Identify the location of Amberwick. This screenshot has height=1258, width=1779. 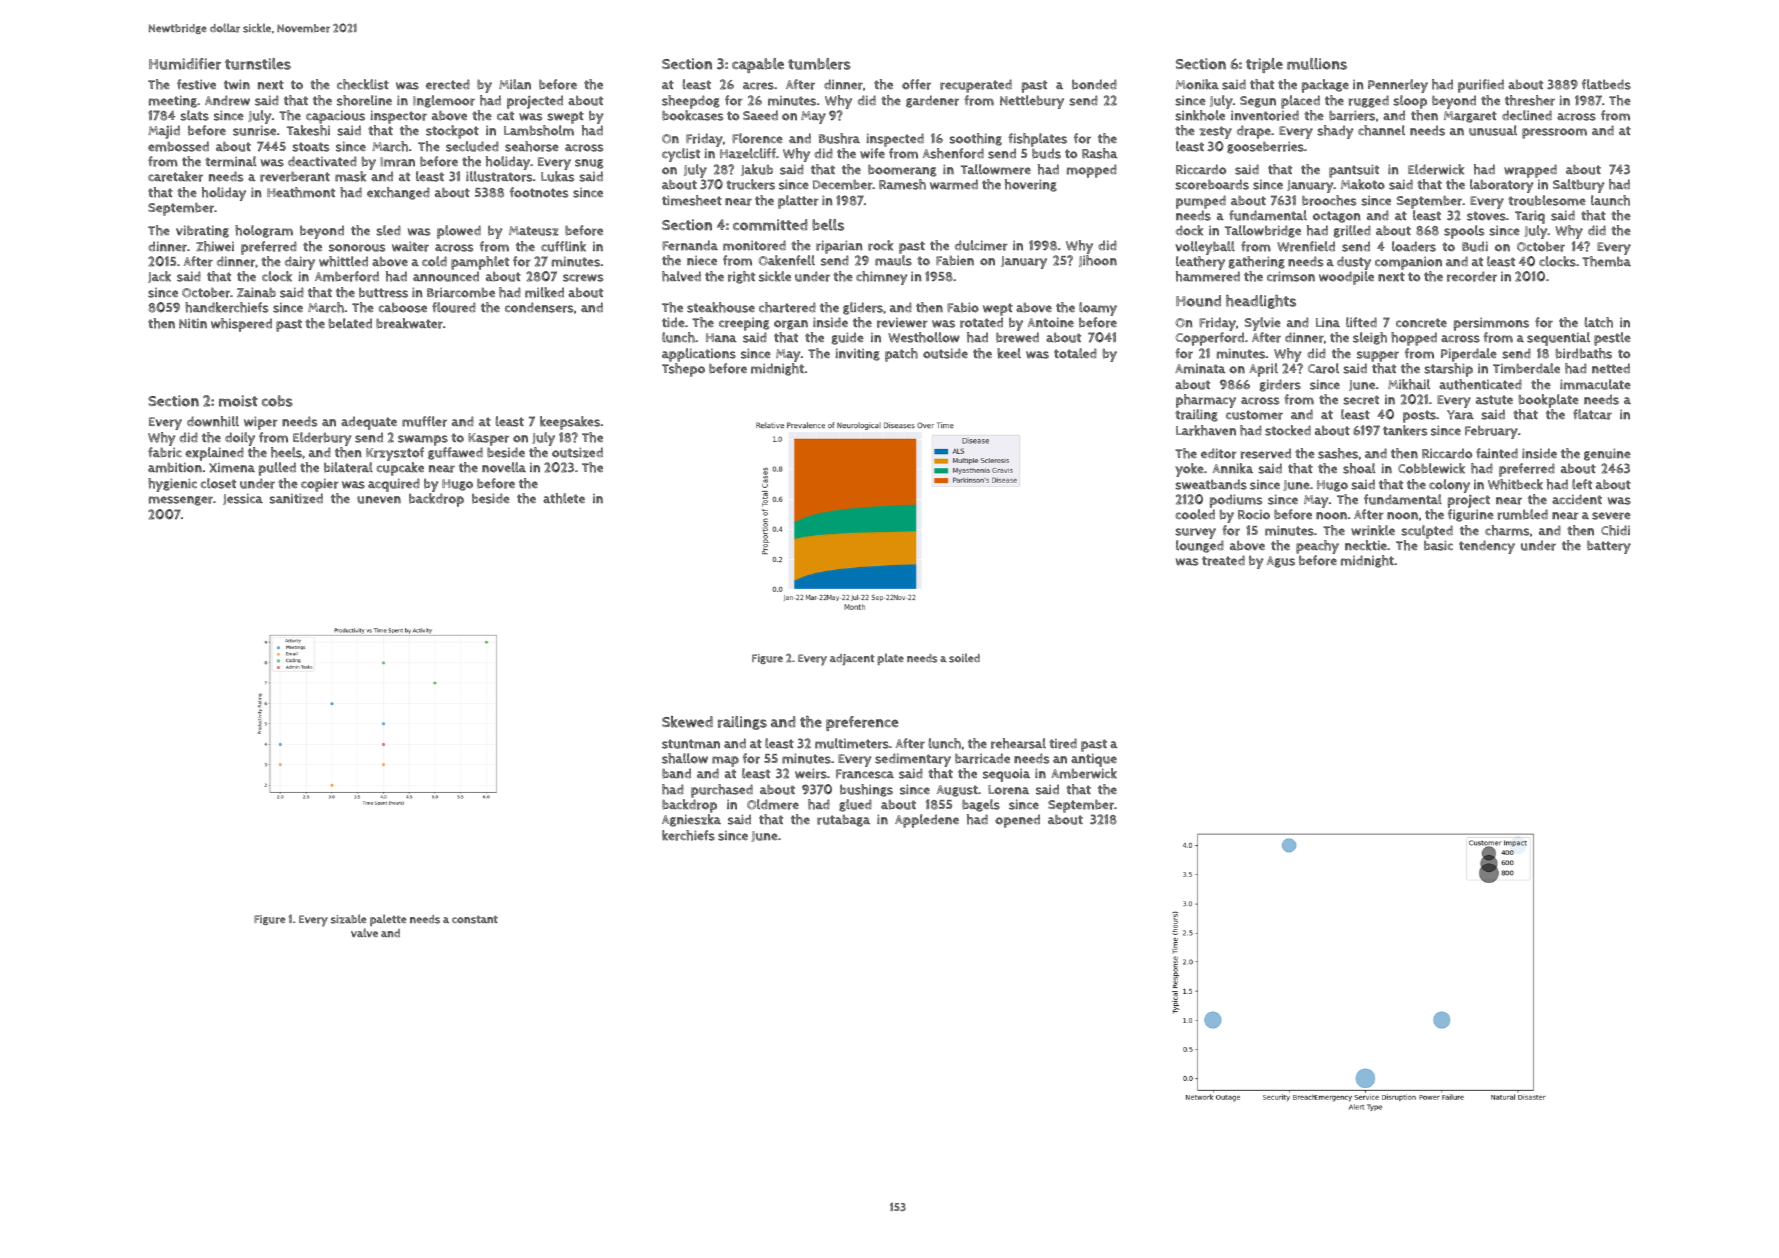
(1084, 773).
